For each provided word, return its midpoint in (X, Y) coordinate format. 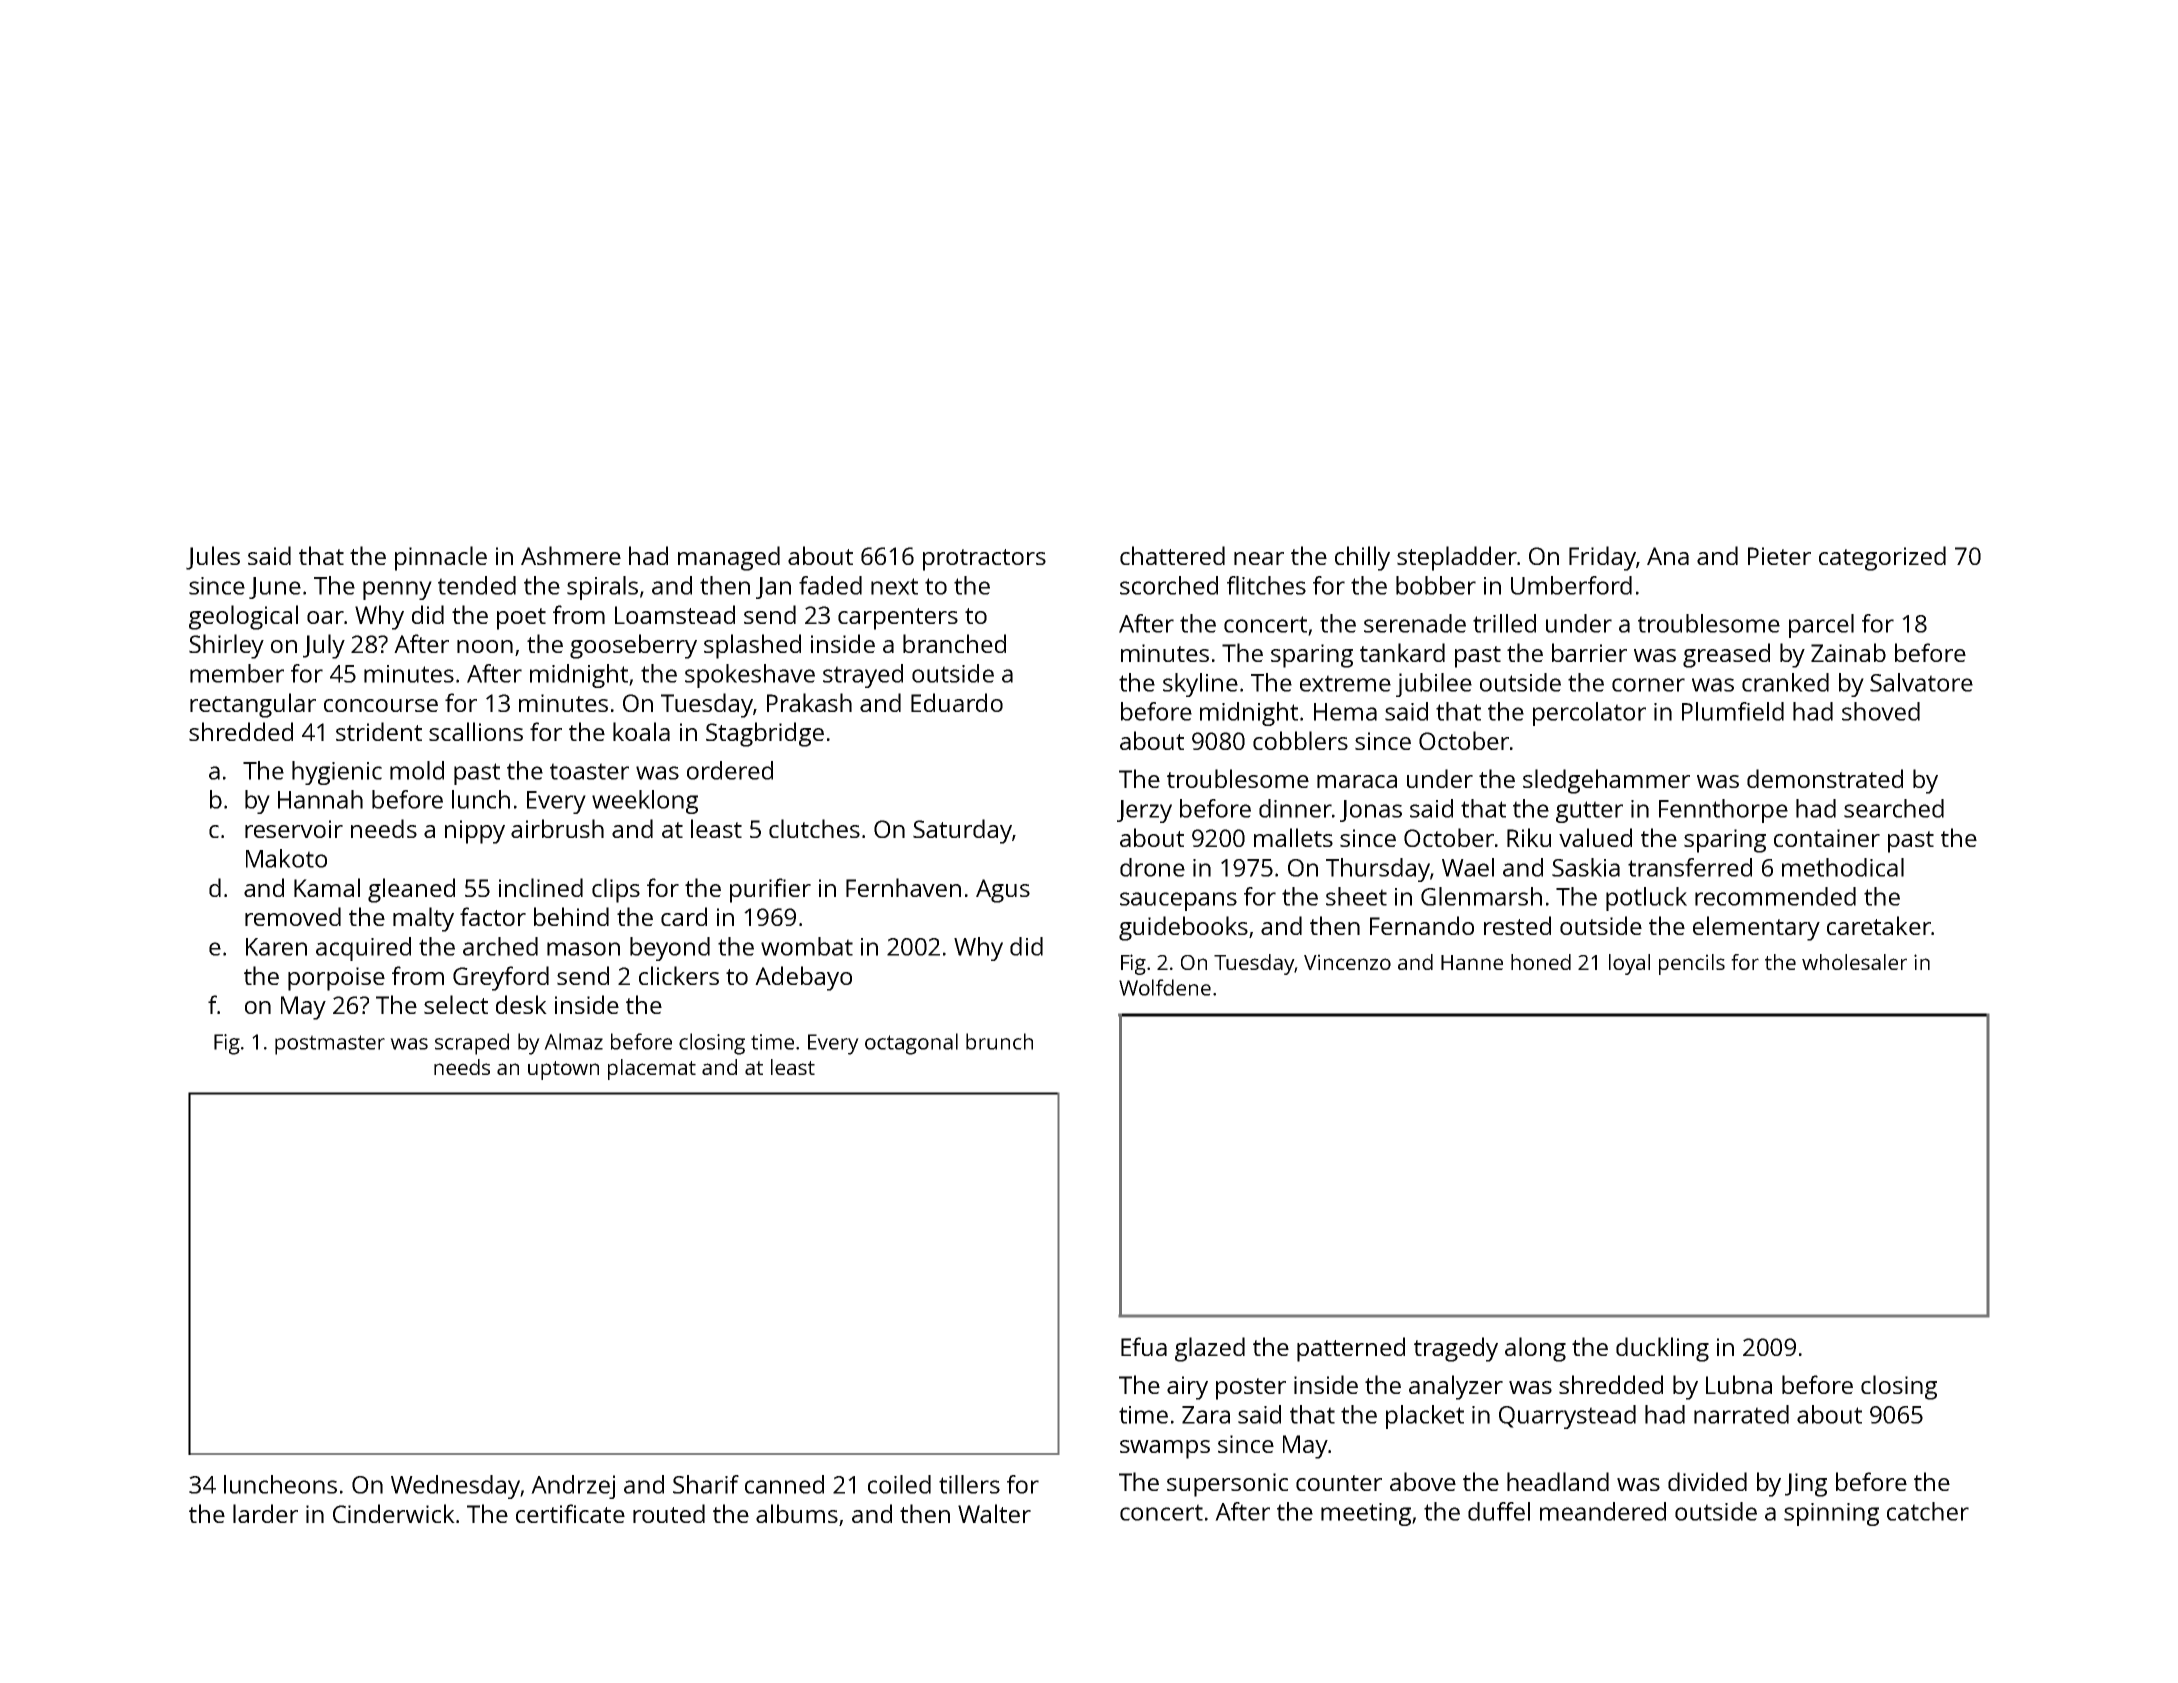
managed (729, 558)
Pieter (1779, 556)
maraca (1357, 781)
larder (265, 1513)
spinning (1831, 1514)
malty (423, 919)
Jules (213, 558)
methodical (1843, 867)
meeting (1366, 1514)
